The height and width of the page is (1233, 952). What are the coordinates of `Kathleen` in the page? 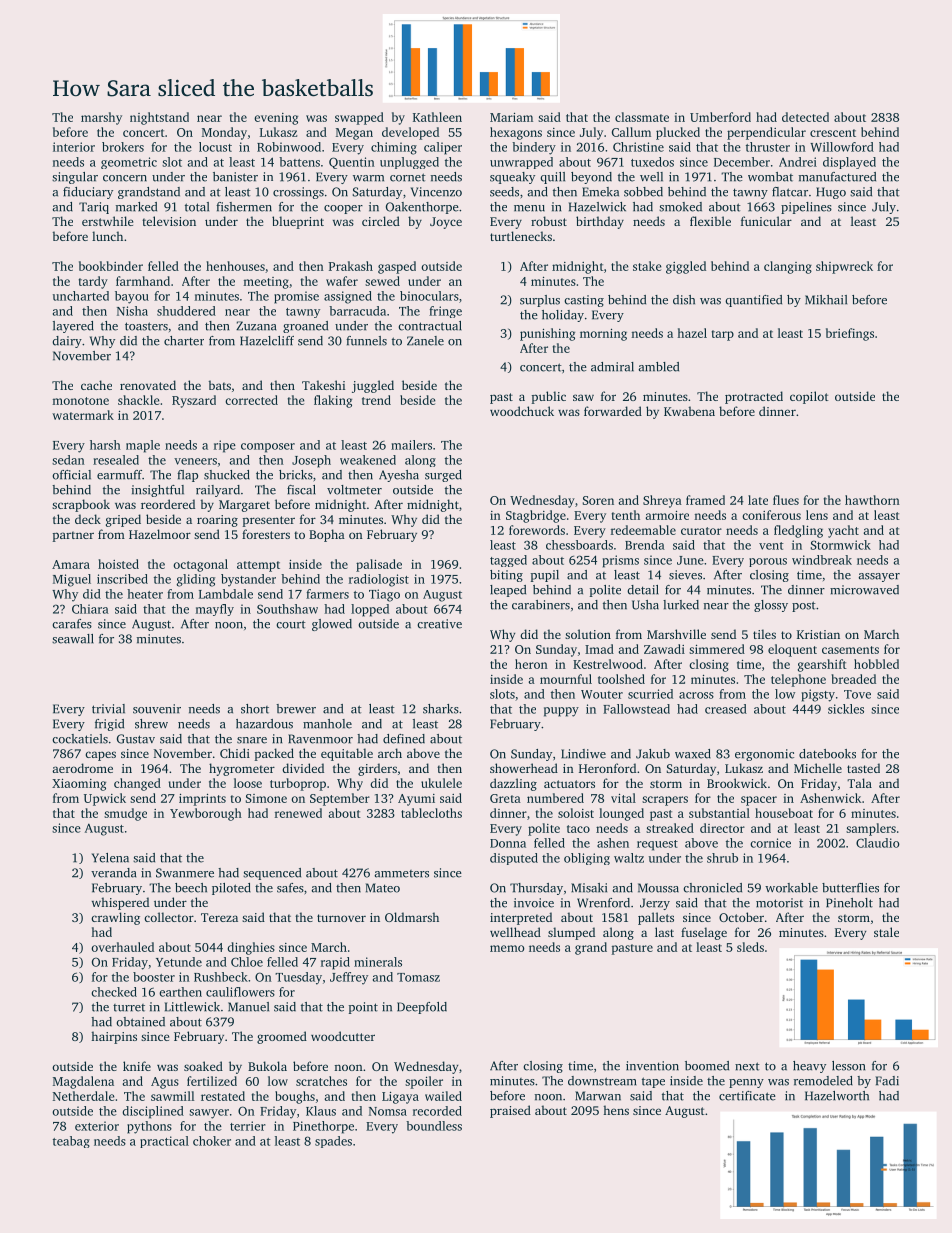 It's located at (437, 117).
